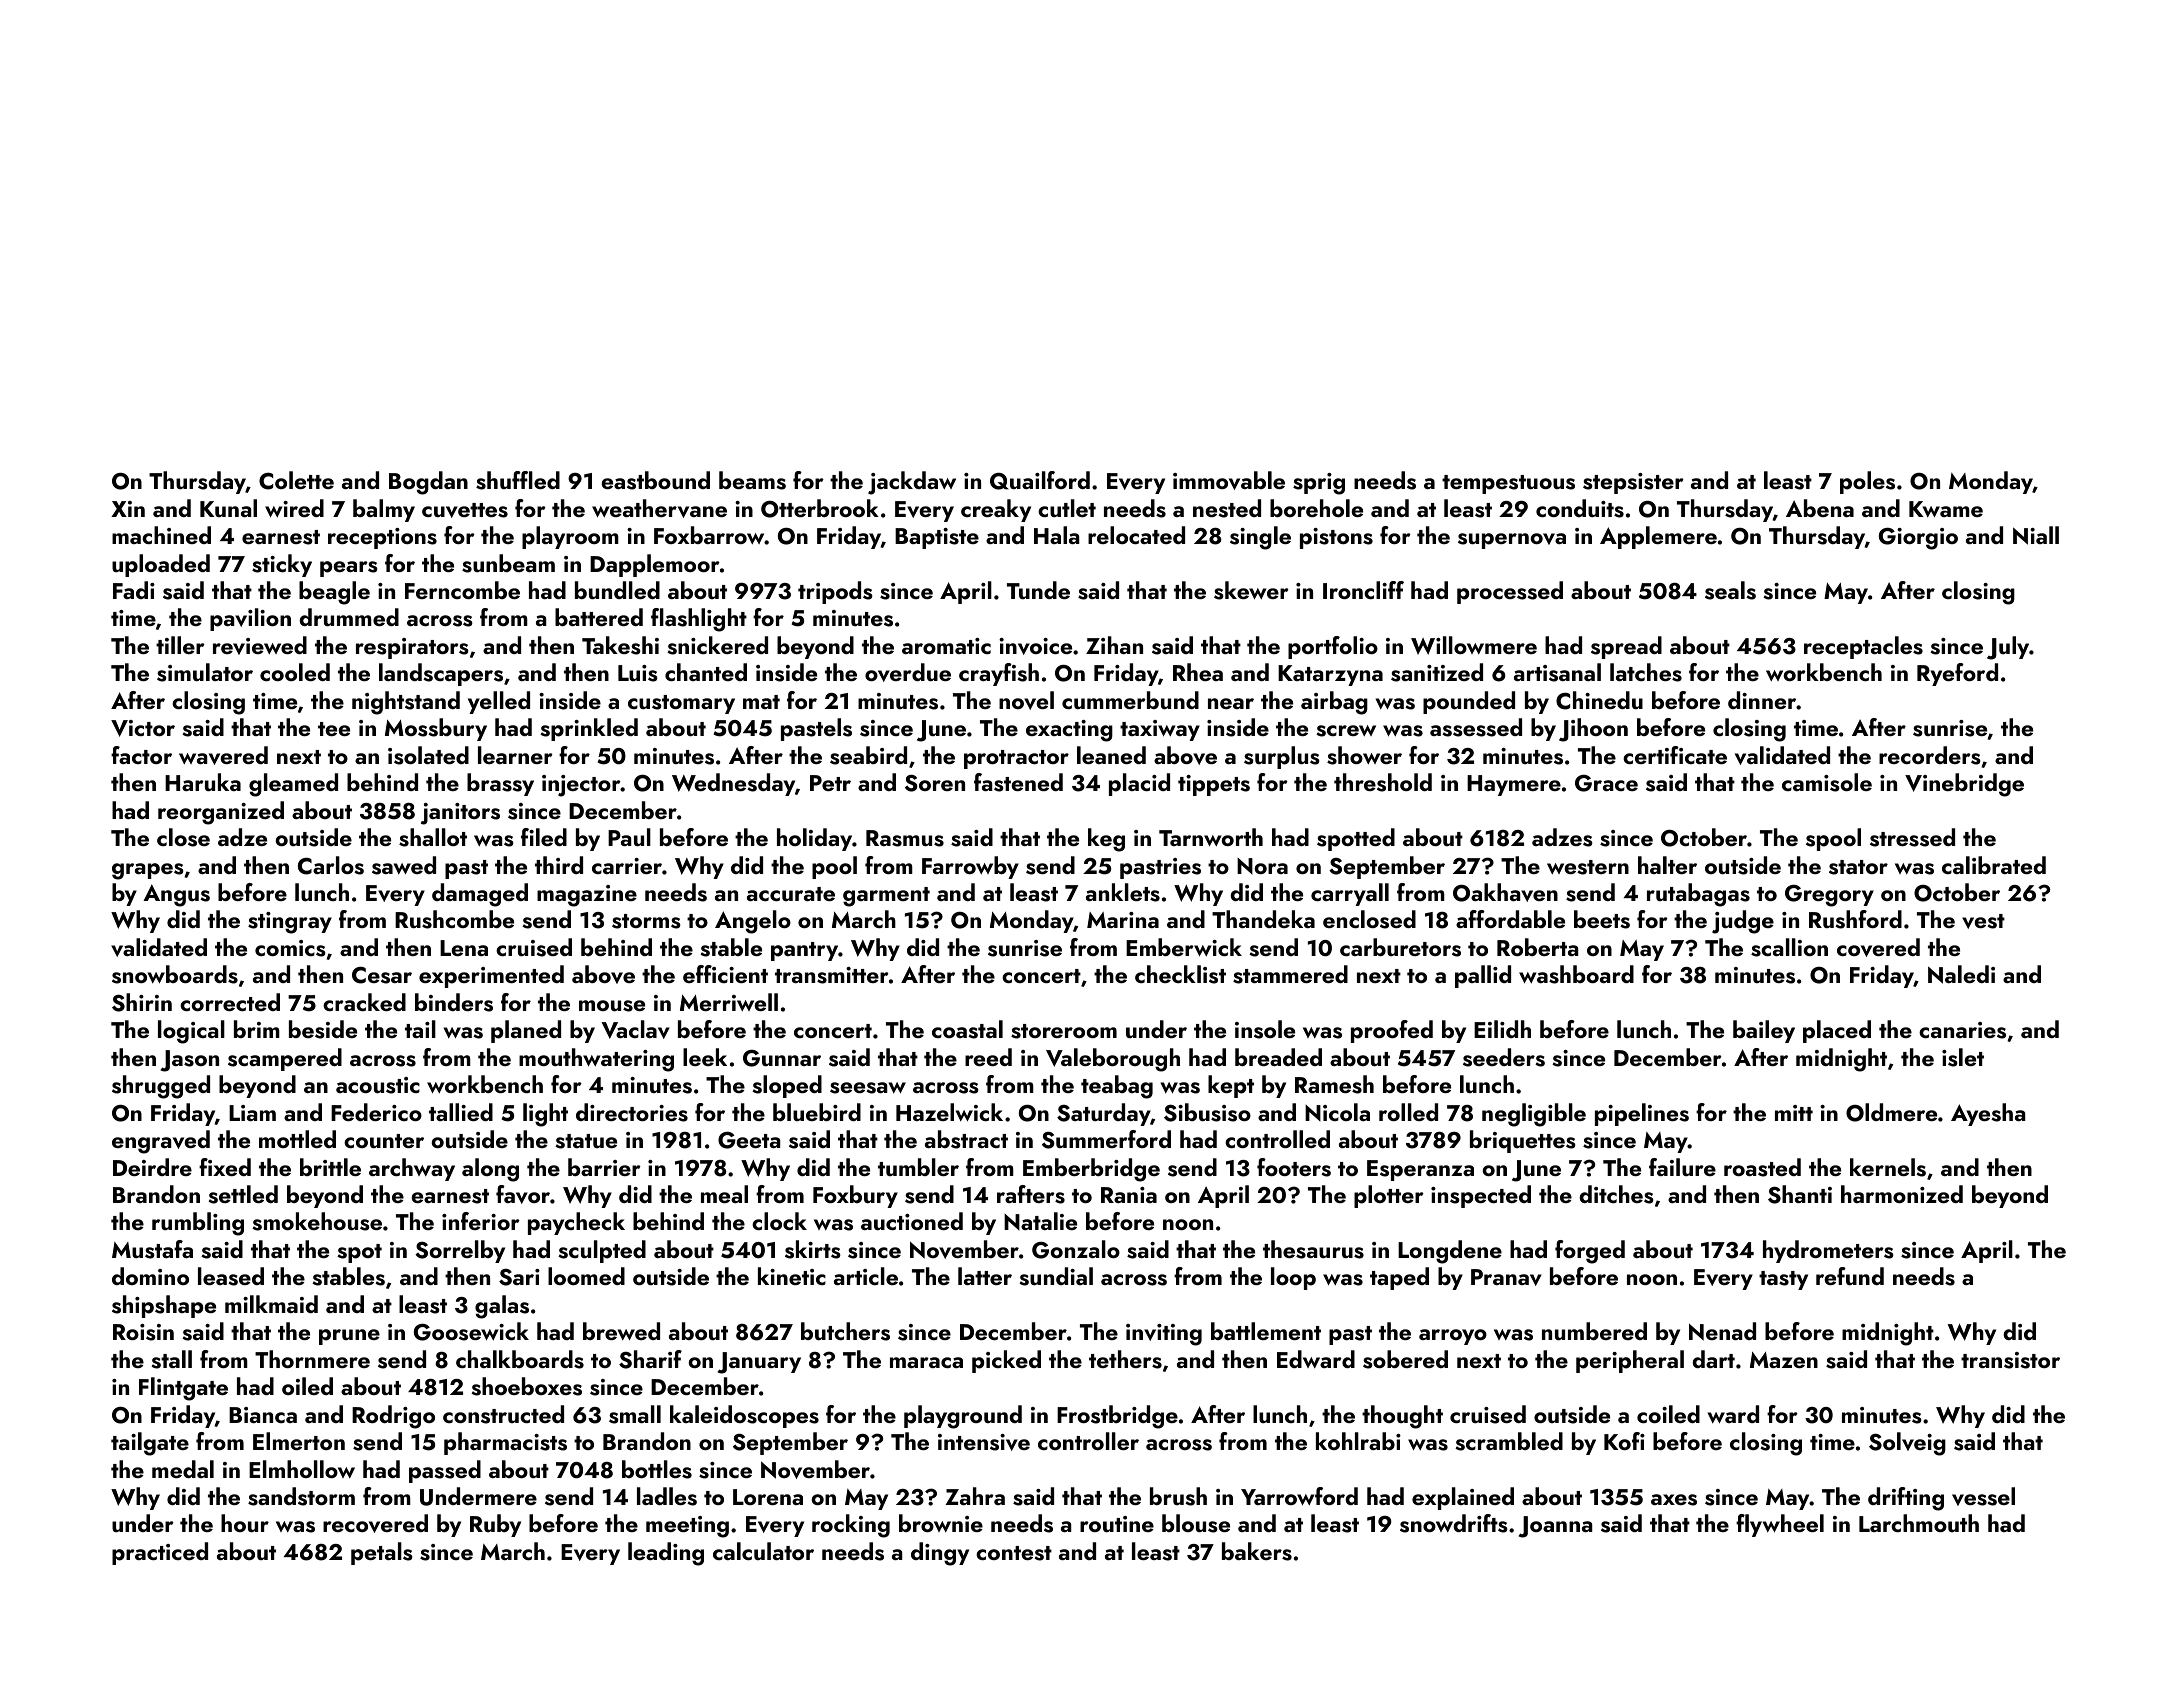 Image resolution: width=2178 pixels, height=1683 pixels. Describe the element at coordinates (666, 1554) in the document. I see `leading` at that location.
